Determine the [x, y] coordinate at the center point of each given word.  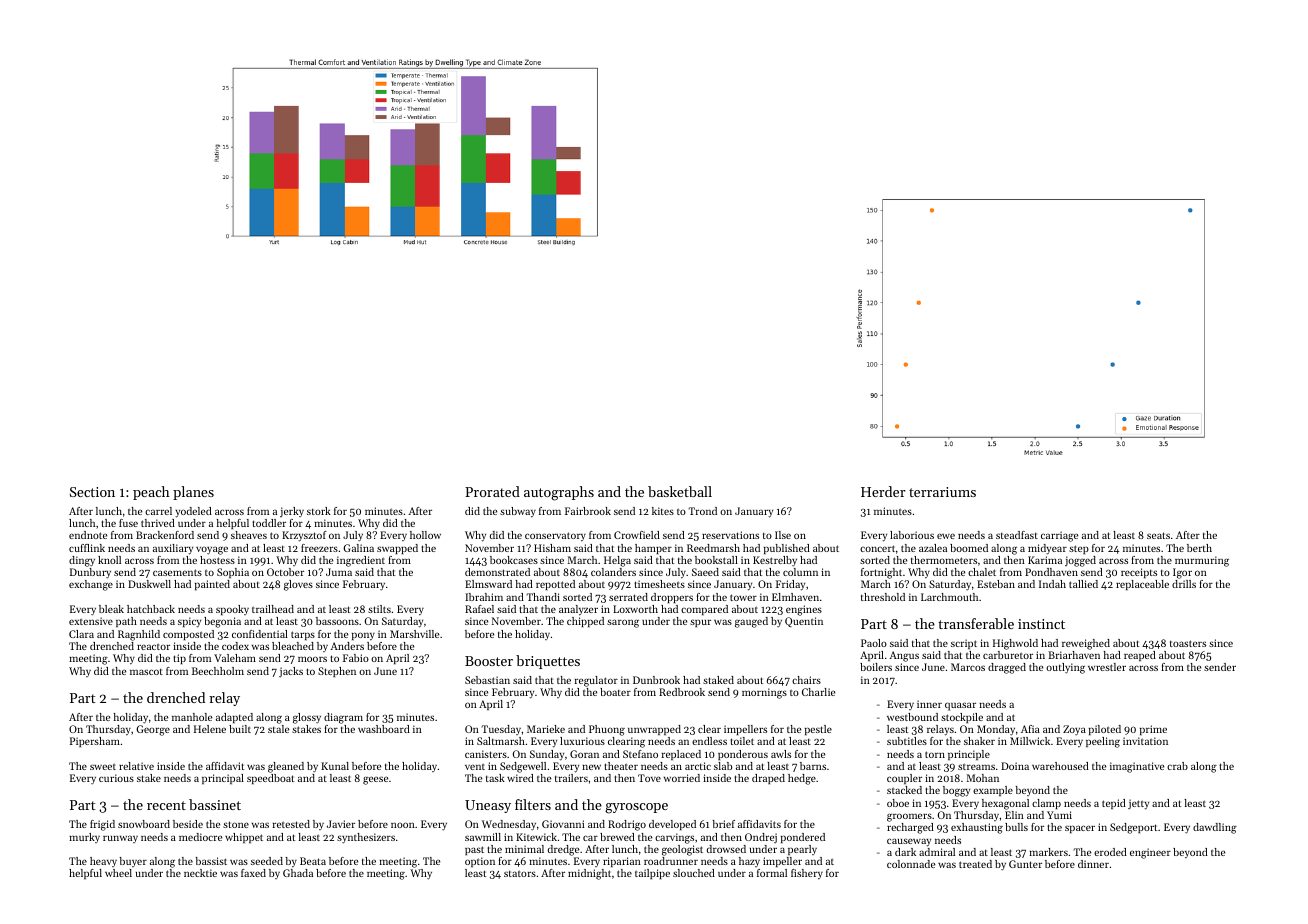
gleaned [286, 767]
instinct [1041, 624]
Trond [703, 511]
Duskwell [149, 584]
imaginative [1137, 767]
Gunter [1025, 864]
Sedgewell [523, 767]
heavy [103, 862]
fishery [807, 874]
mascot [146, 671]
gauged [751, 622]
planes [193, 493]
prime [1153, 730]
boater [615, 692]
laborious [912, 535]
